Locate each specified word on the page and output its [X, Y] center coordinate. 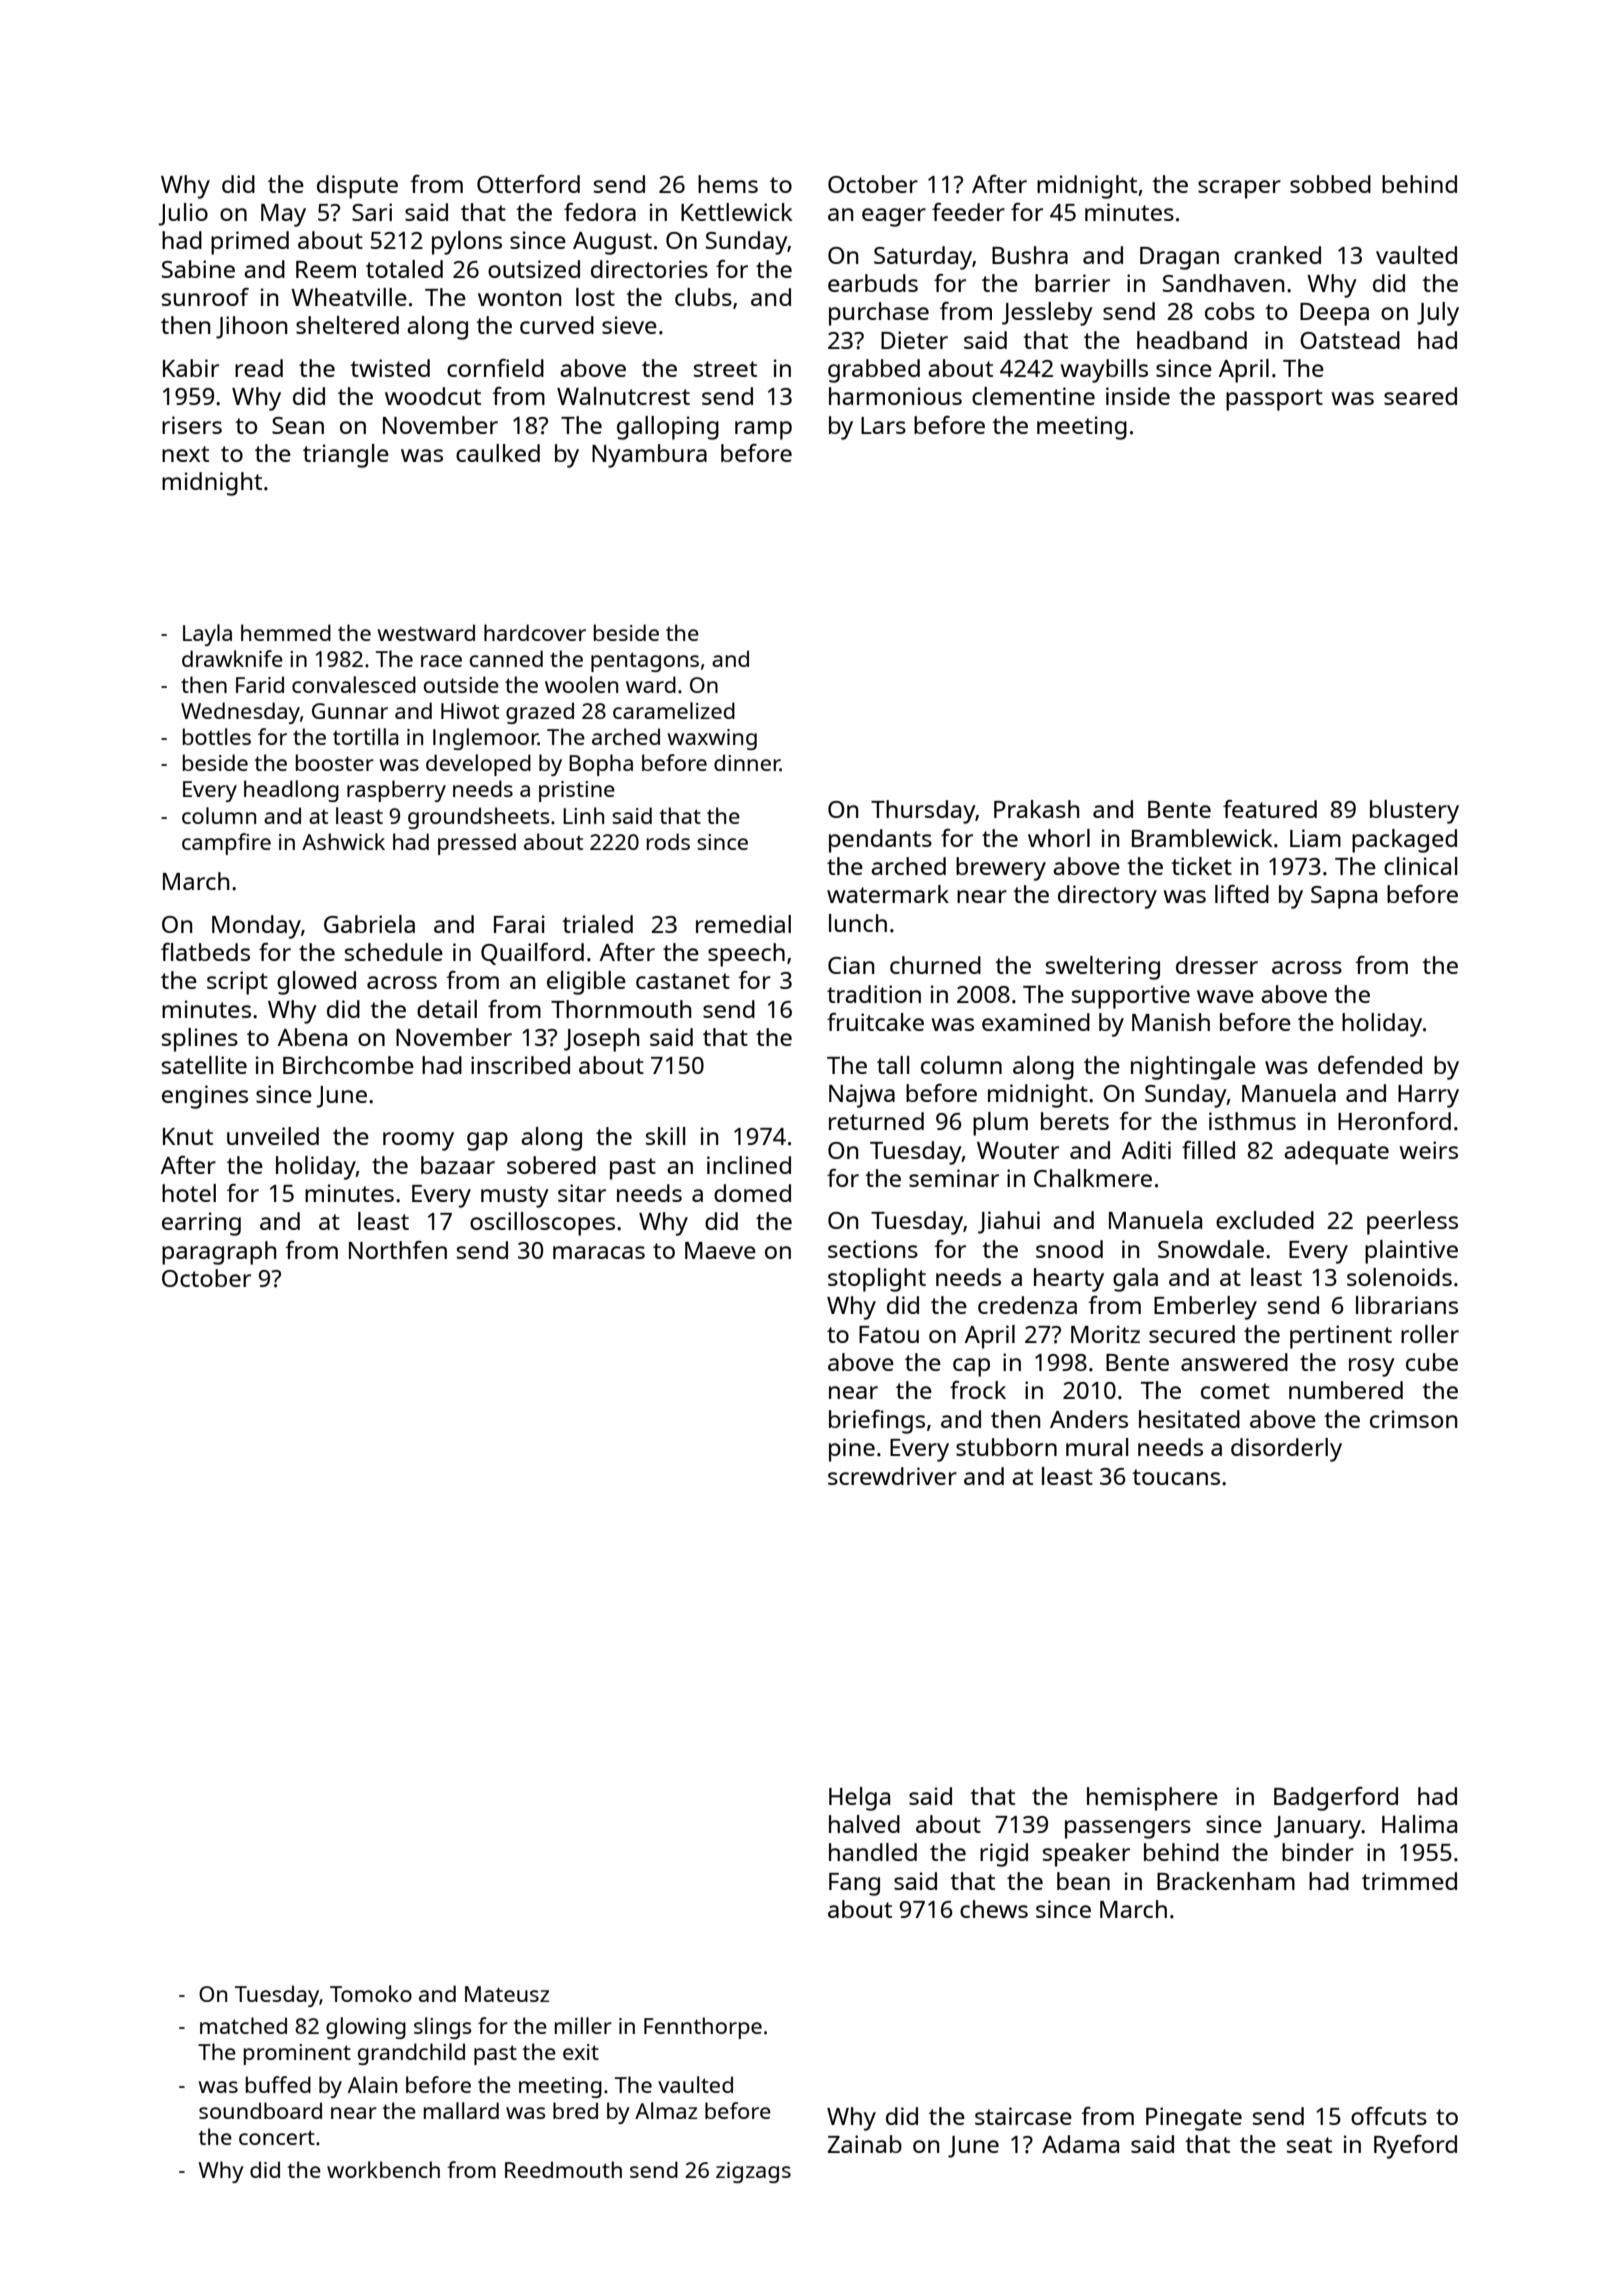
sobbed [1330, 184]
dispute [357, 187]
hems [728, 184]
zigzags [753, 2172]
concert [277, 2137]
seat [1309, 2145]
